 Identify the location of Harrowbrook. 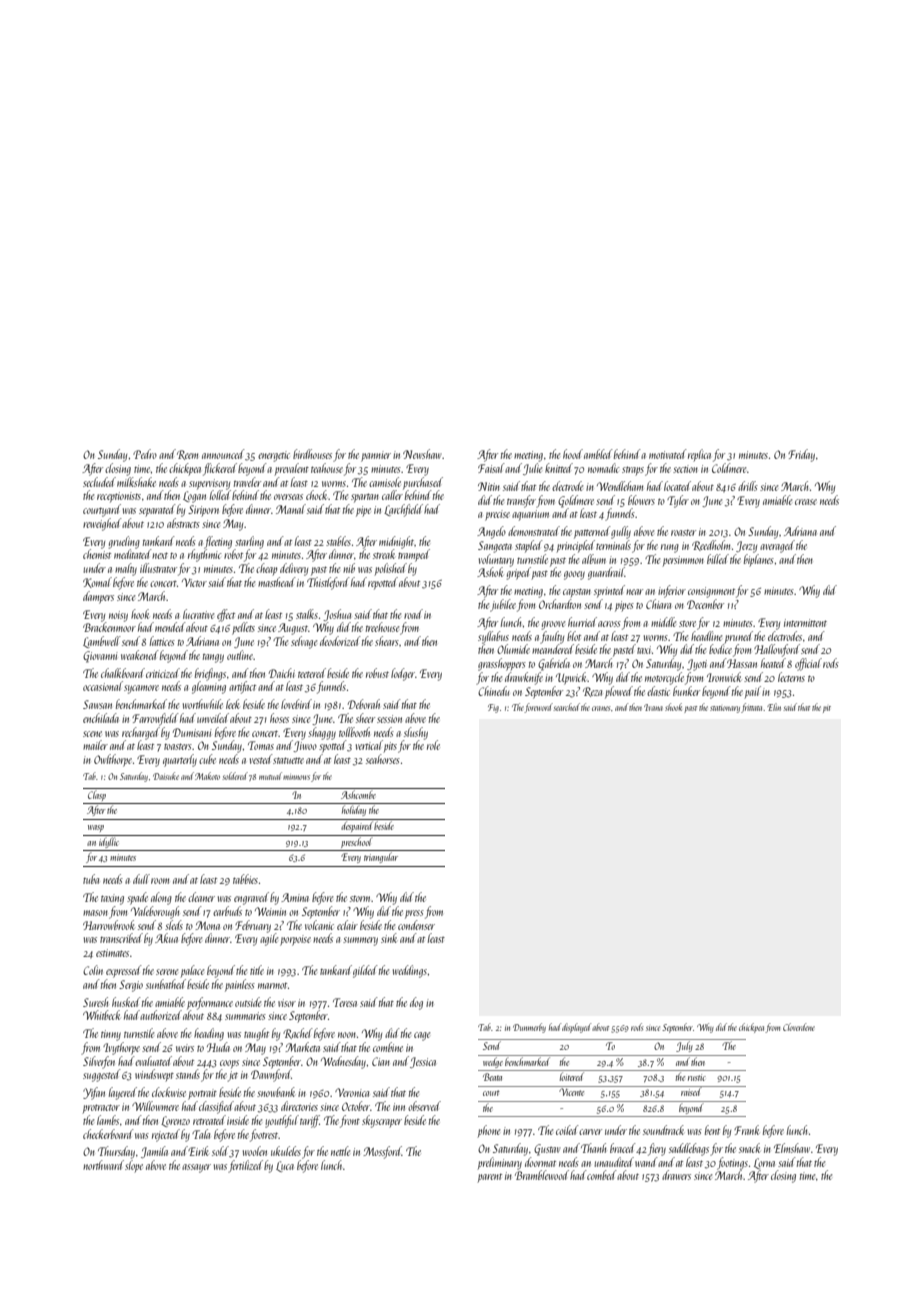
(109, 925).
